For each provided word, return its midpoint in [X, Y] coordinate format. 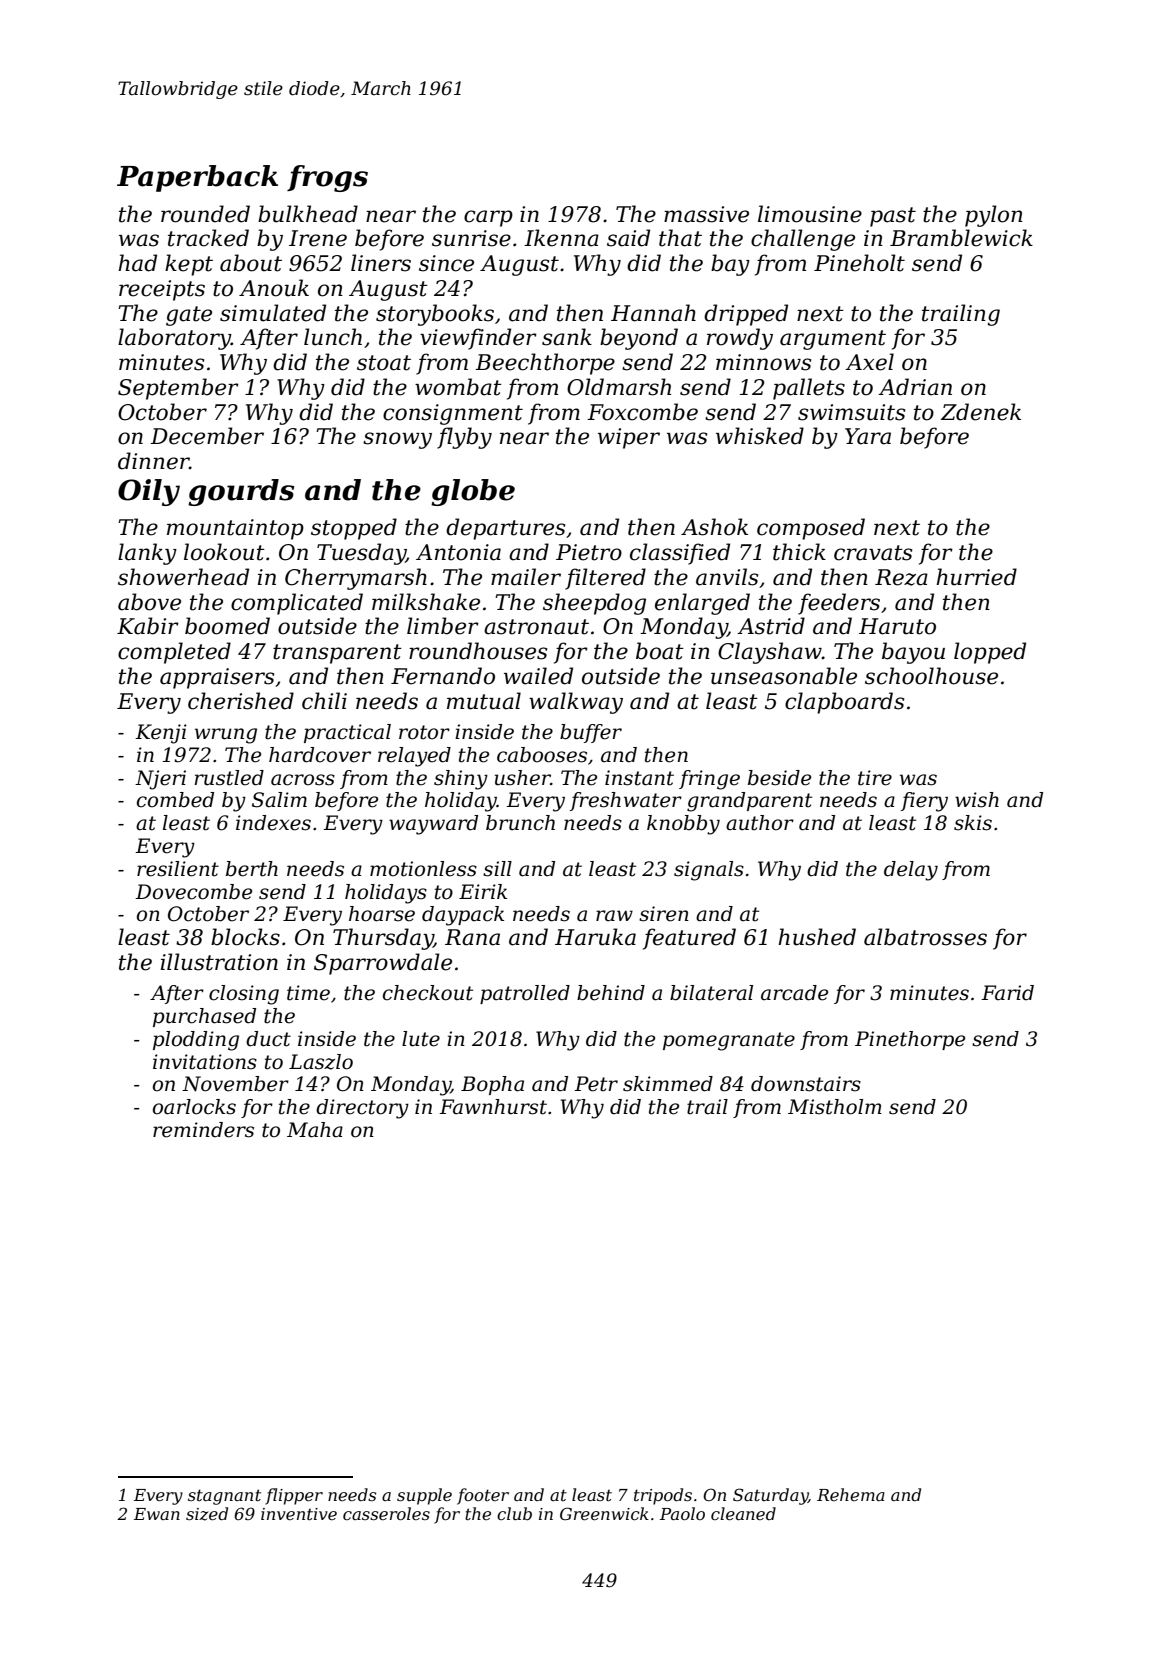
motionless [423, 869]
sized [207, 1514]
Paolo [682, 1513]
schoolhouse [931, 676]
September [178, 389]
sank [567, 337]
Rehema [851, 1494]
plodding [196, 1041]
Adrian [915, 387]
